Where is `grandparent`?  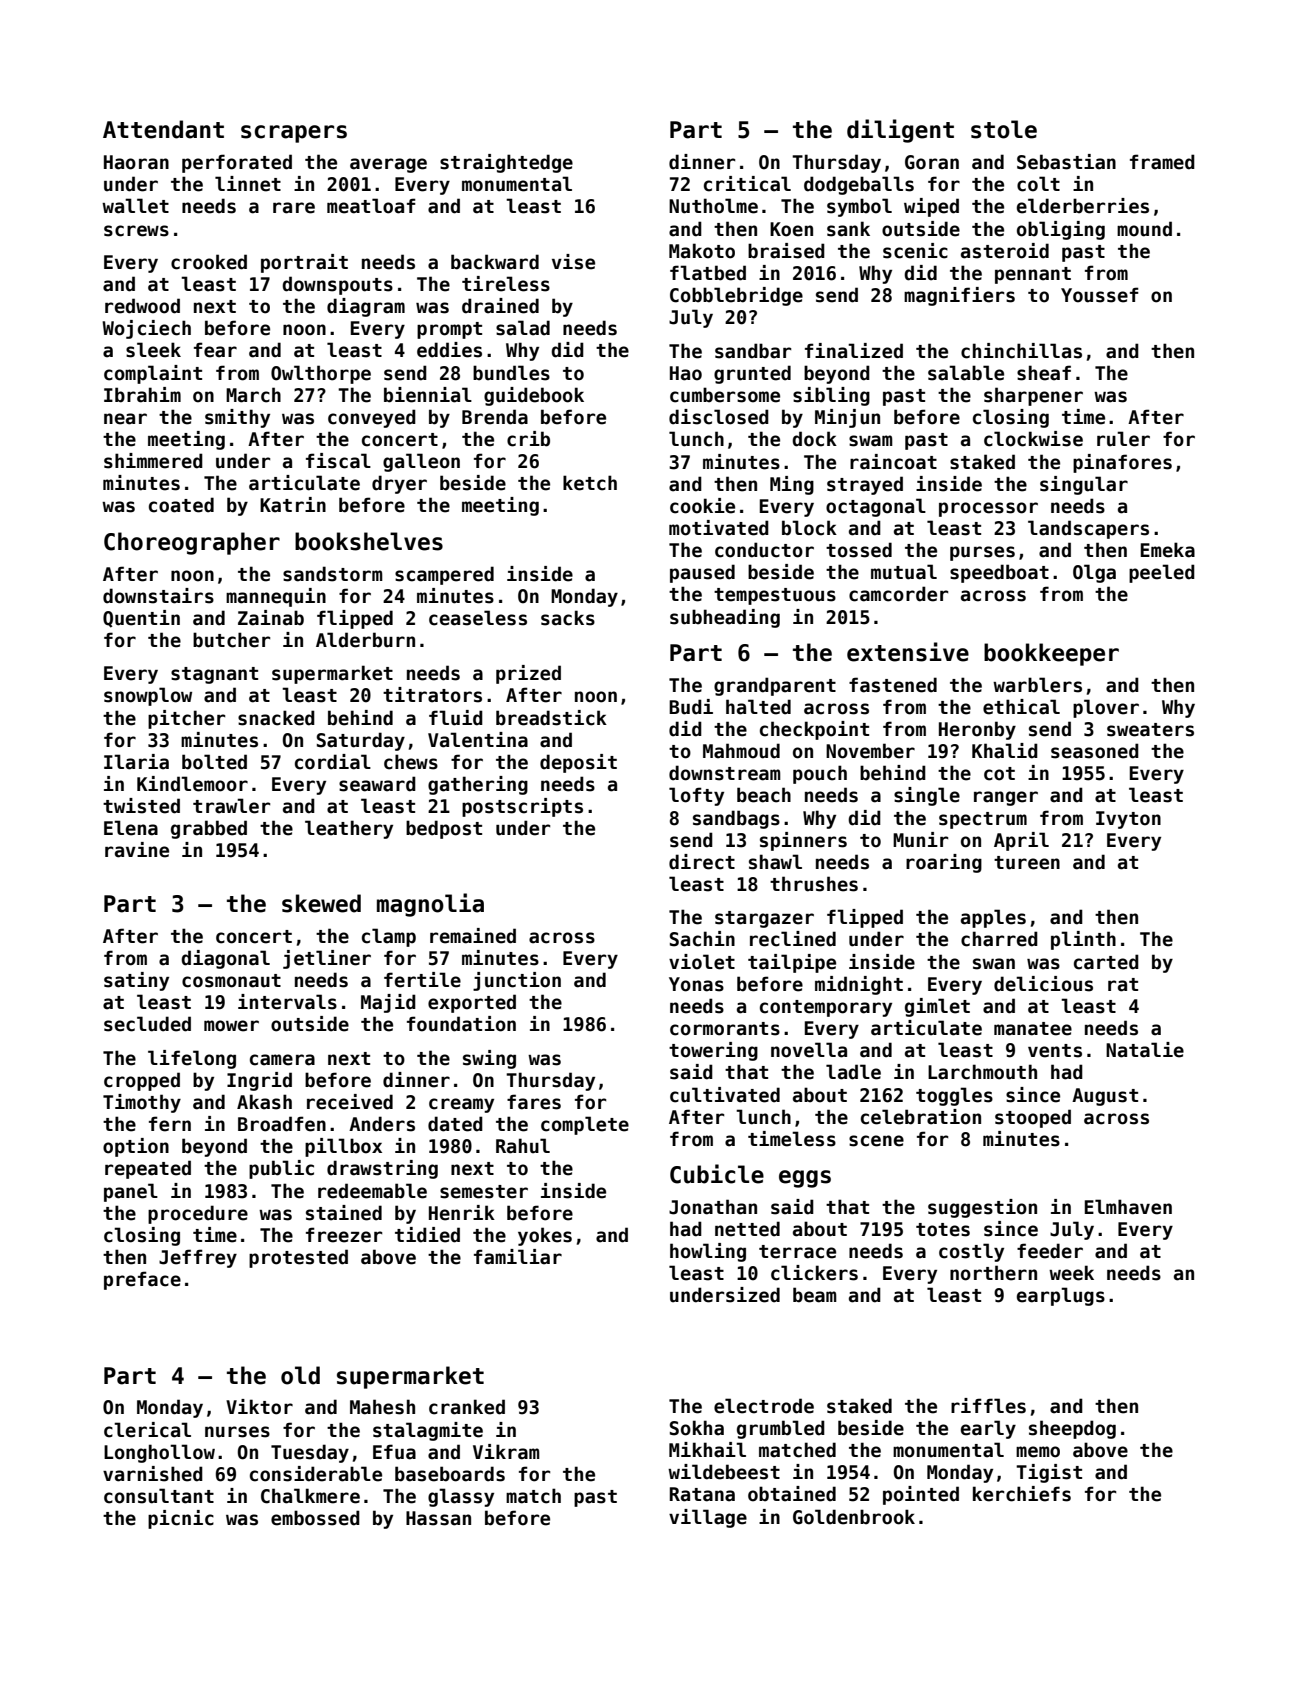
grandparent is located at coordinates (775, 686).
